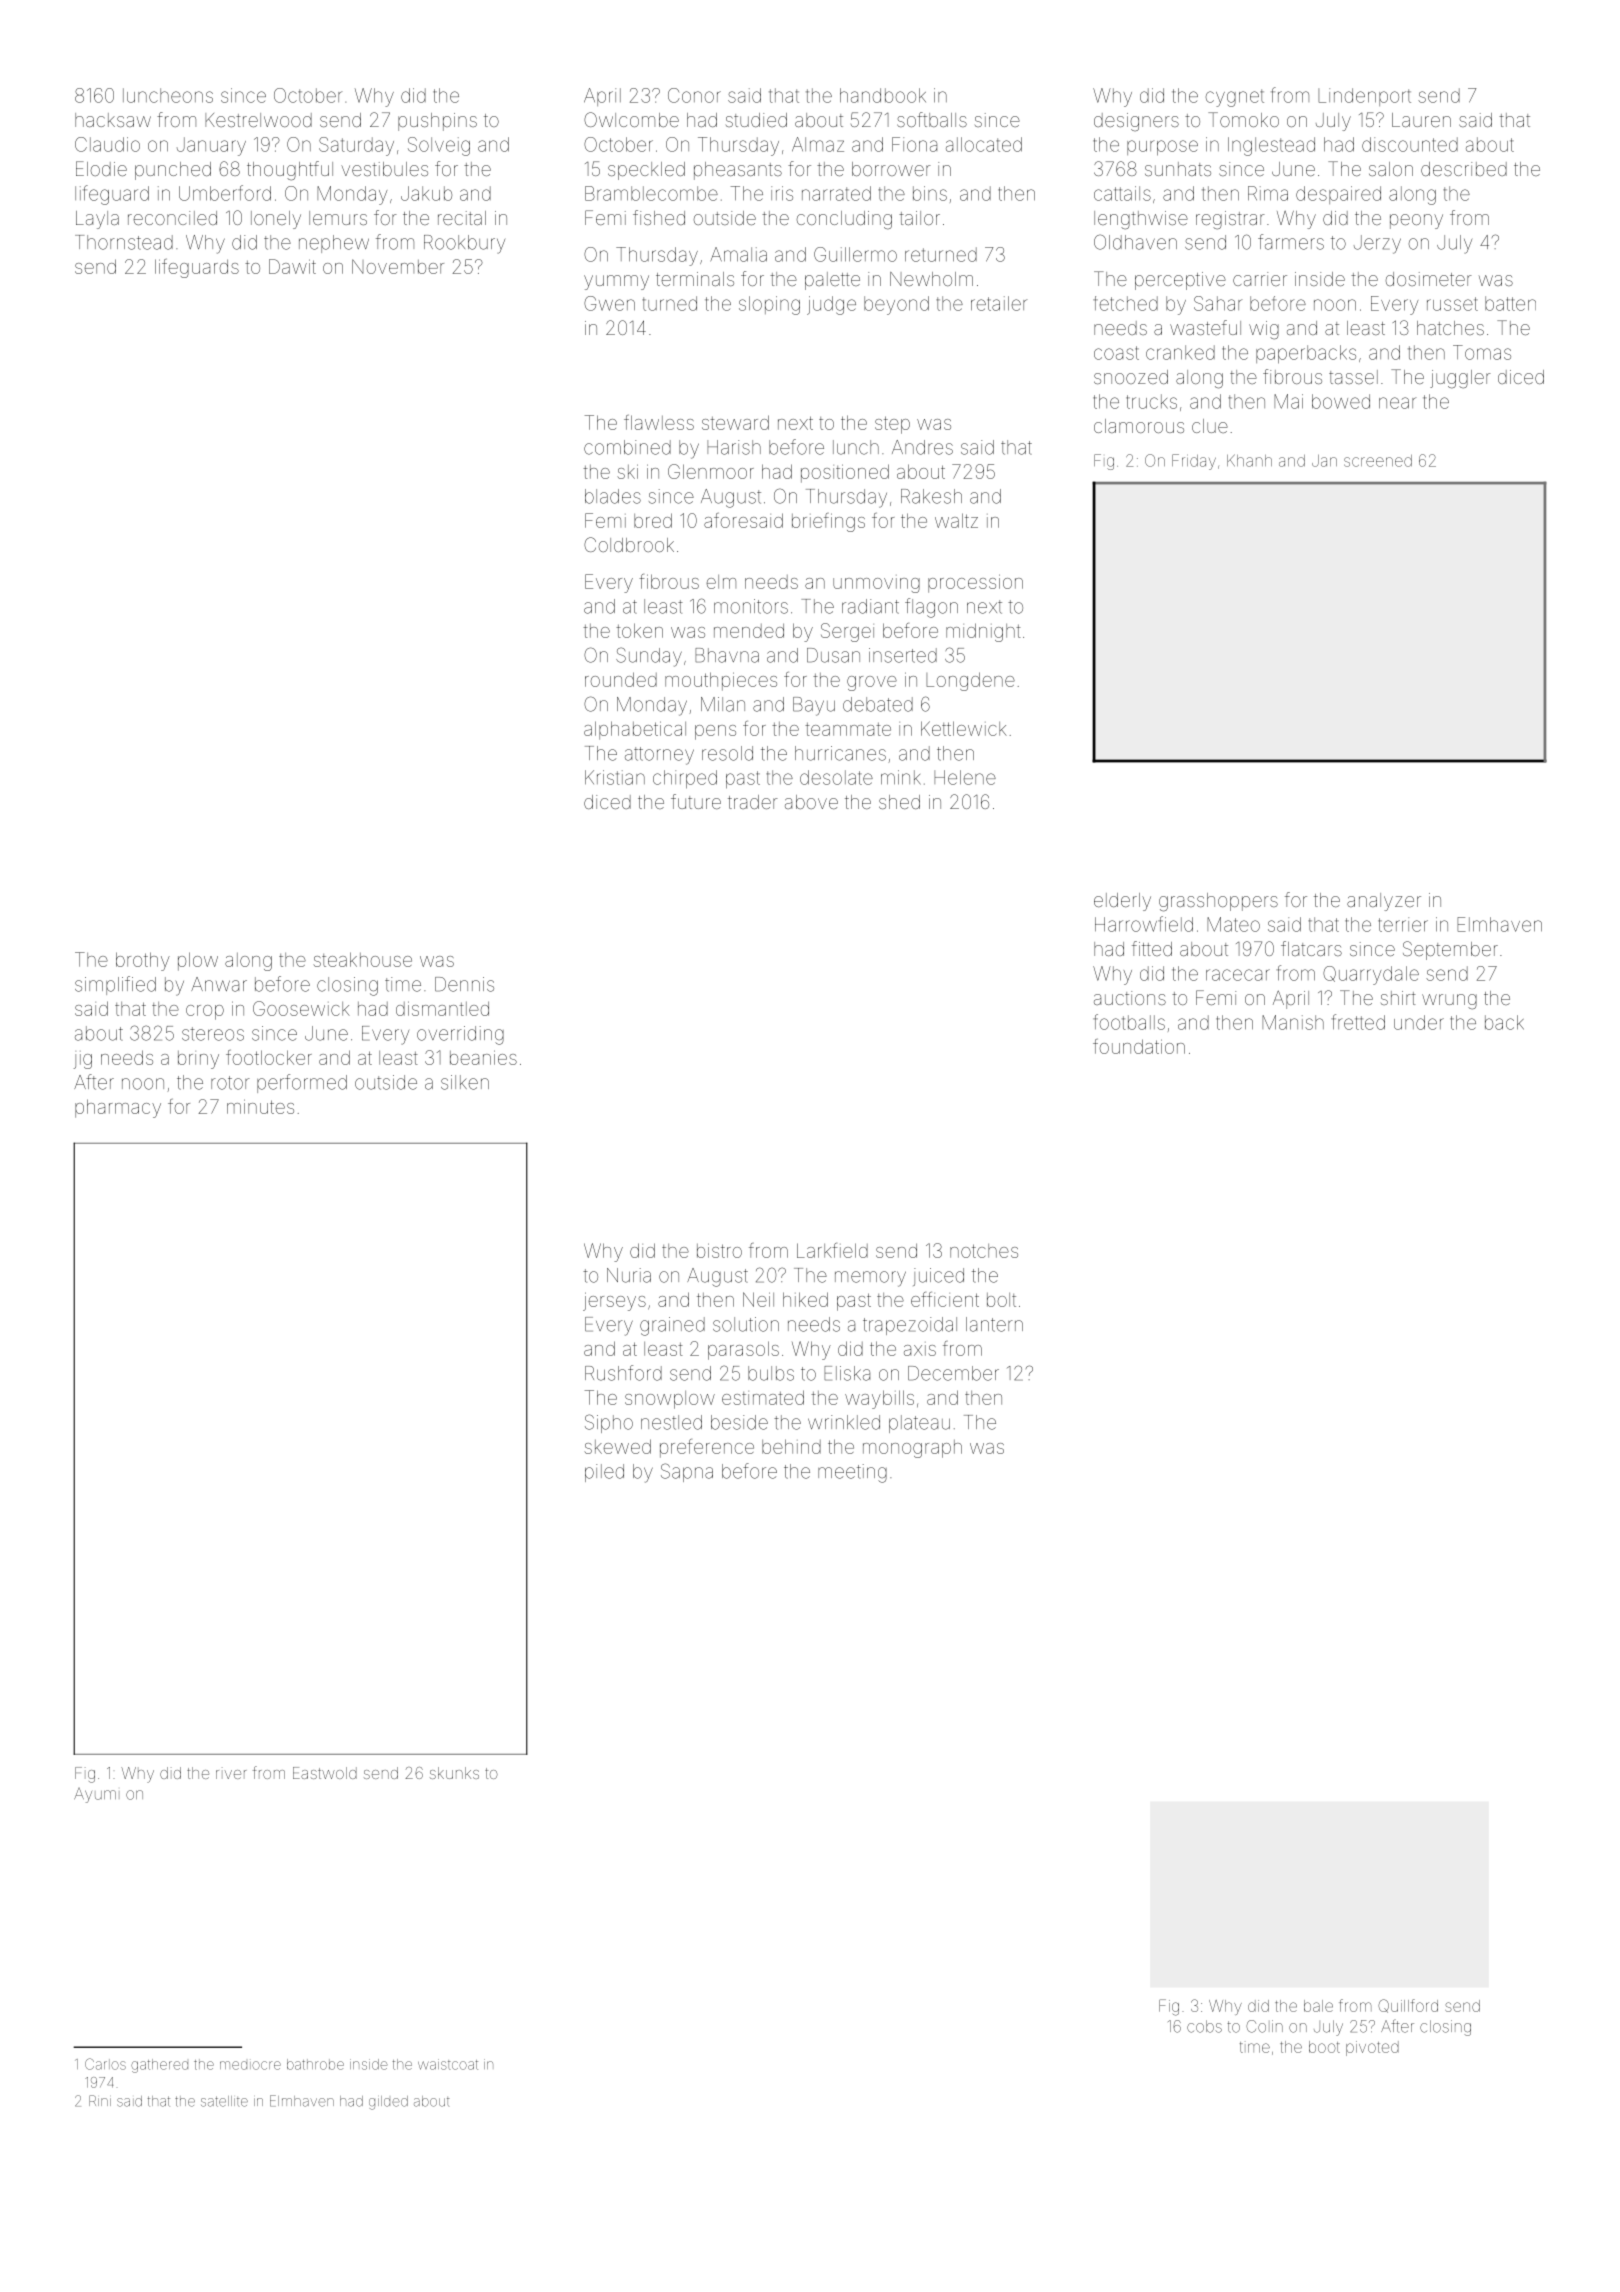 This screenshot has height=2292, width=1620. What do you see at coordinates (1233, 924) in the screenshot?
I see `Mateo` at bounding box center [1233, 924].
